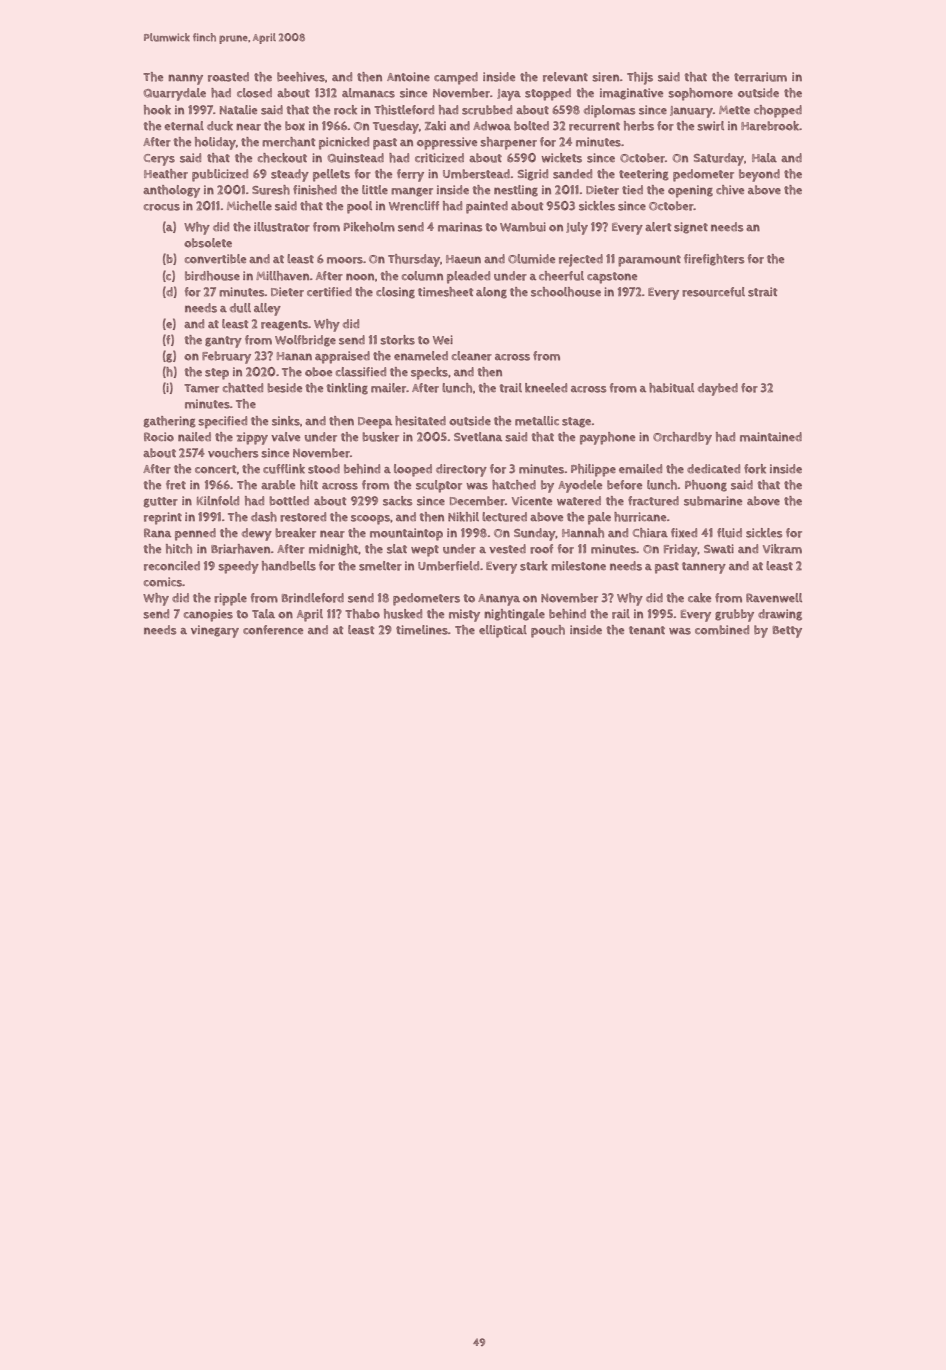 The image size is (946, 1370). Describe the element at coordinates (771, 437) in the page. I see `maintained` at that location.
